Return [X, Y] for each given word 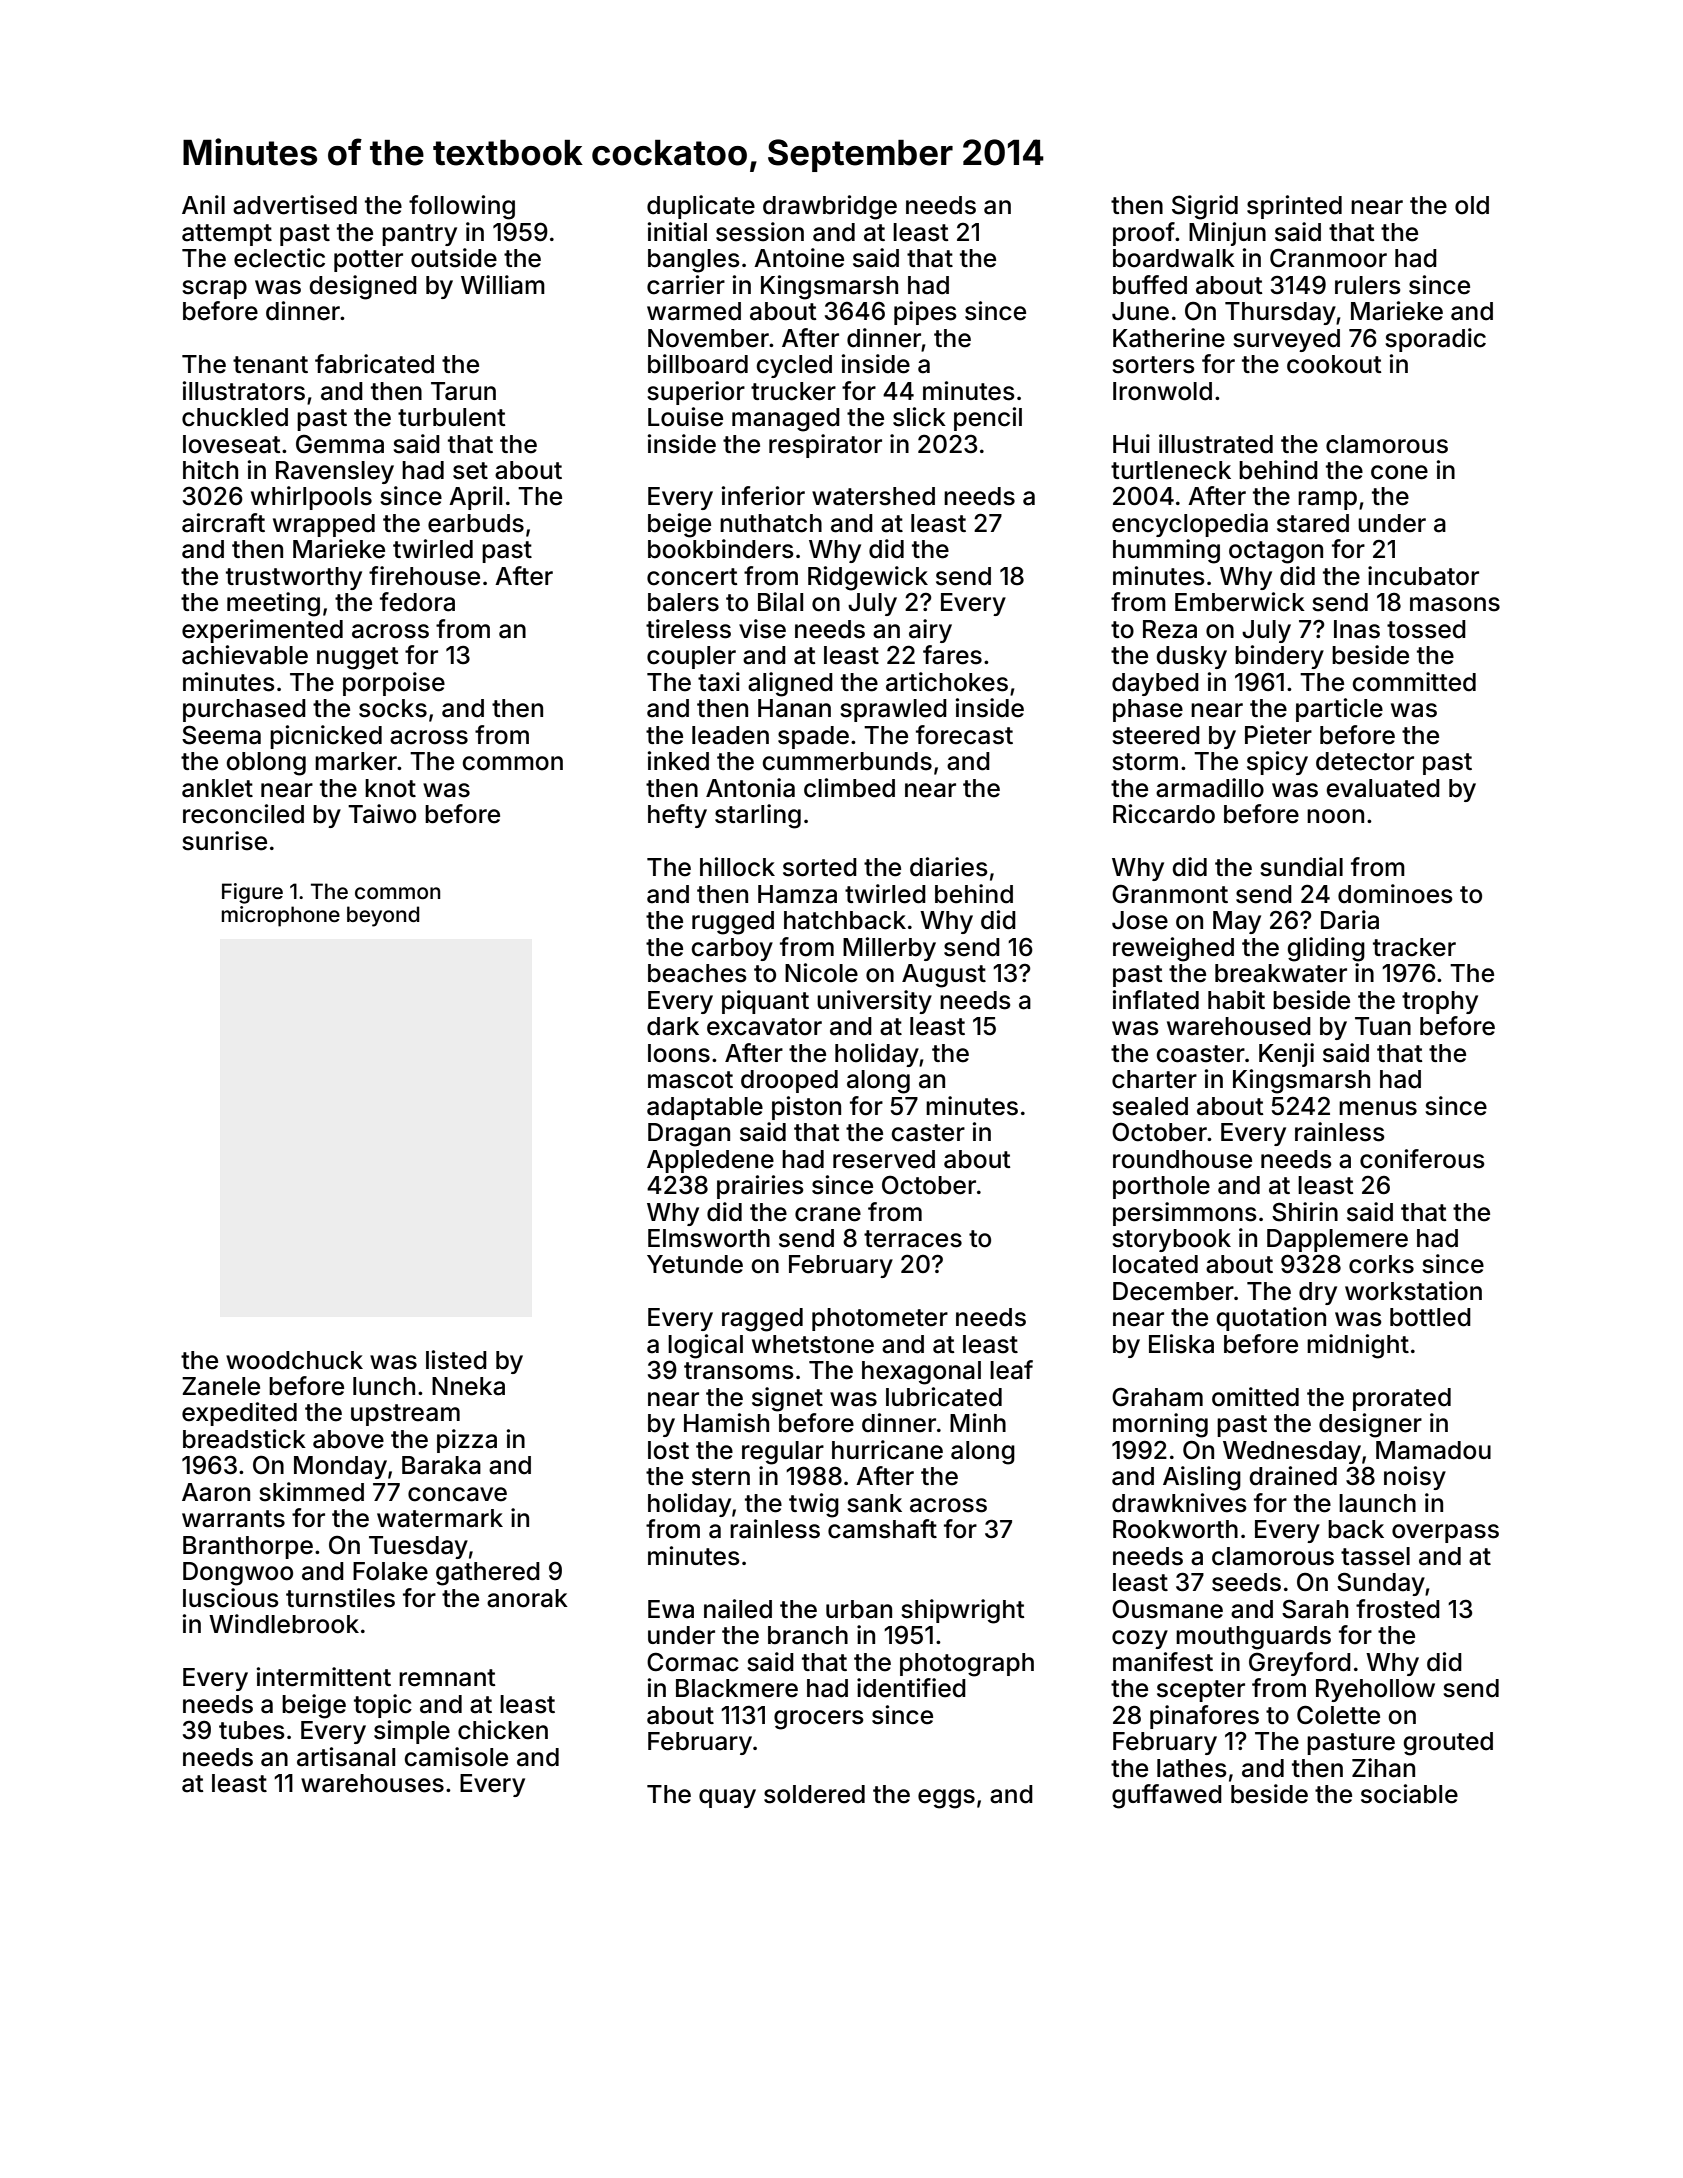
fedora [417, 602]
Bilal [780, 602]
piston [806, 1108]
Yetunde [695, 1264]
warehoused [1239, 1026]
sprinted [1294, 207]
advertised [295, 205]
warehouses [372, 1783]
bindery [1279, 657]
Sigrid [1205, 207]
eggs [946, 1799]
